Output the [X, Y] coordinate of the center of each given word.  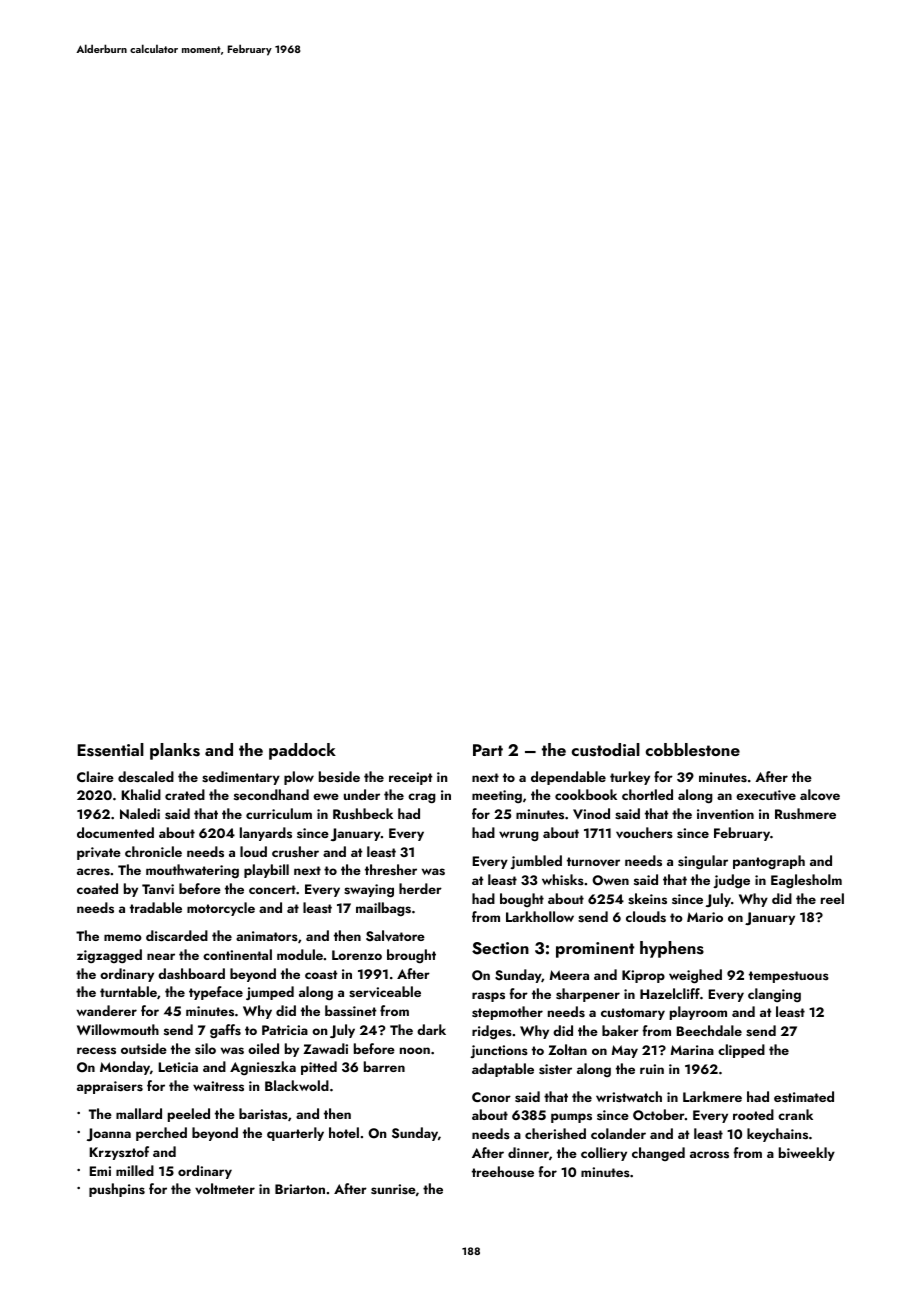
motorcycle [221, 909]
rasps [488, 997]
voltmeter [225, 1188]
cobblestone [693, 750]
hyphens [672, 949]
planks [175, 751]
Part [488, 750]
